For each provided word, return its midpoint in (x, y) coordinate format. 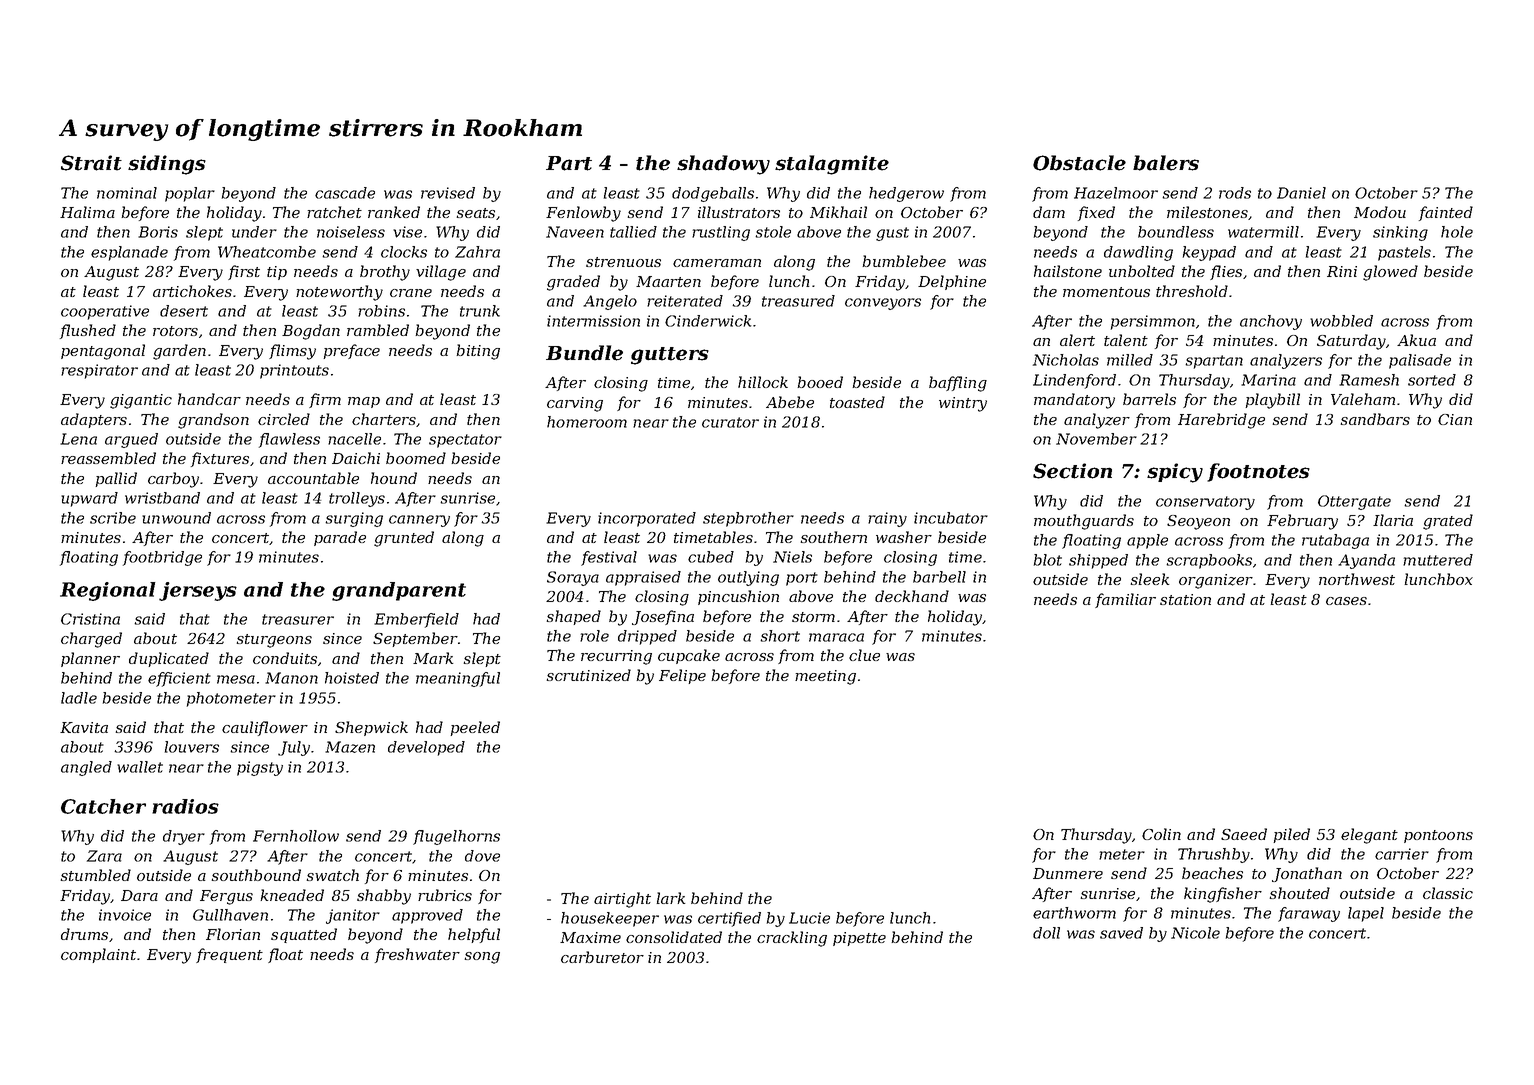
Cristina (90, 619)
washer (904, 537)
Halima (87, 212)
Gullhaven (230, 915)
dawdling (1138, 253)
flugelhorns (456, 837)
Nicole (1195, 933)
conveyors (883, 304)
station (1185, 599)
